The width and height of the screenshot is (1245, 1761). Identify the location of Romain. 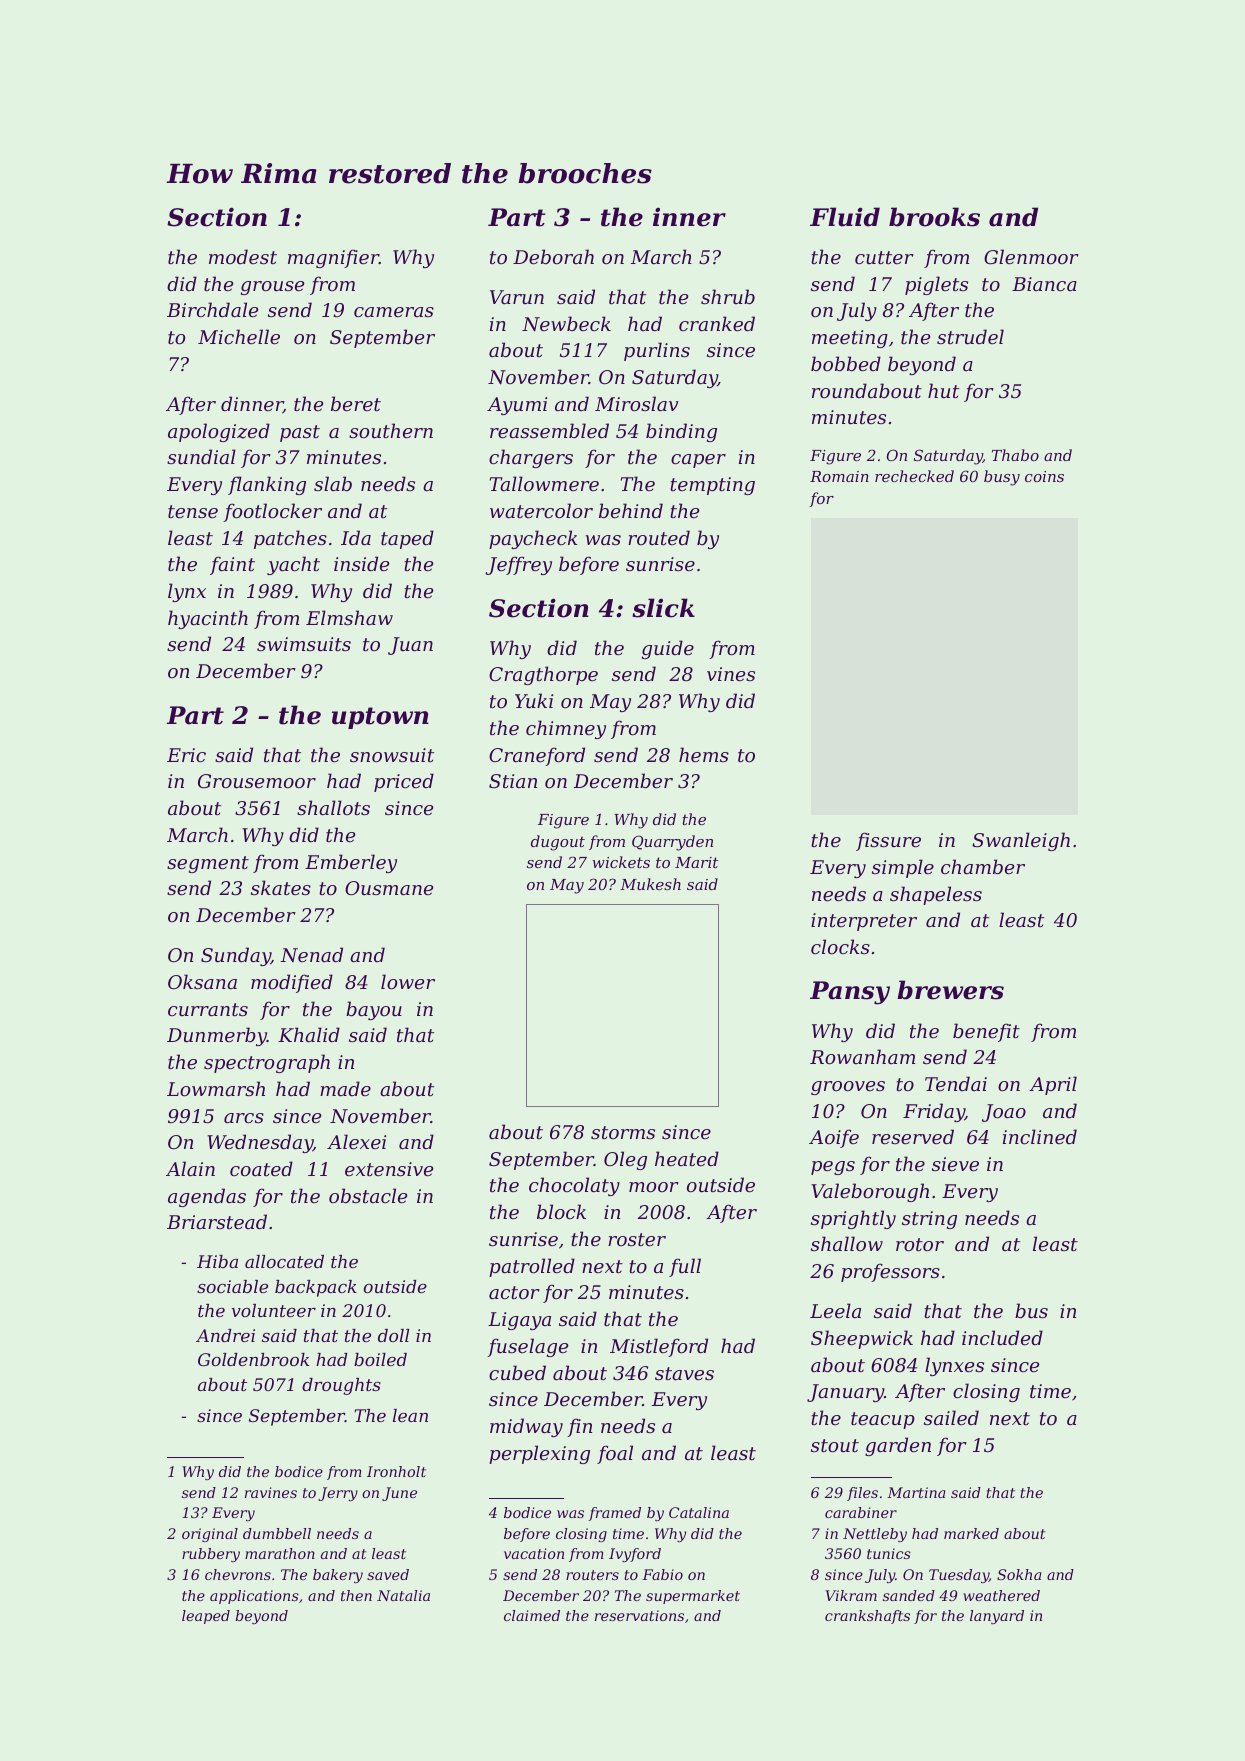
(839, 476).
